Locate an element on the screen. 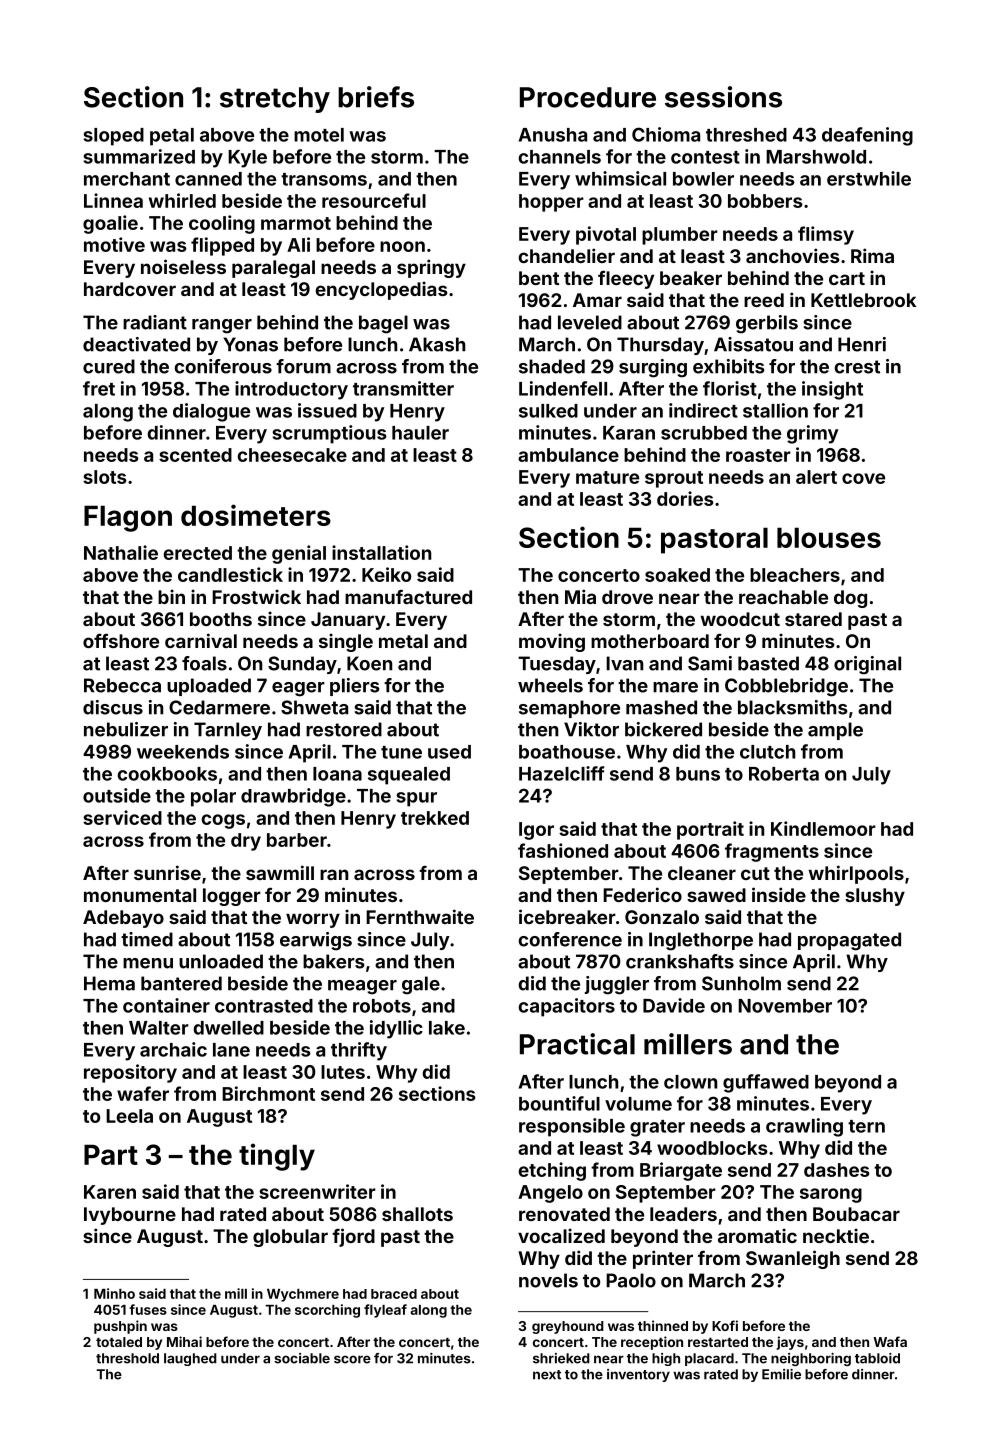 The image size is (1002, 1451). blouses is located at coordinates (829, 537).
